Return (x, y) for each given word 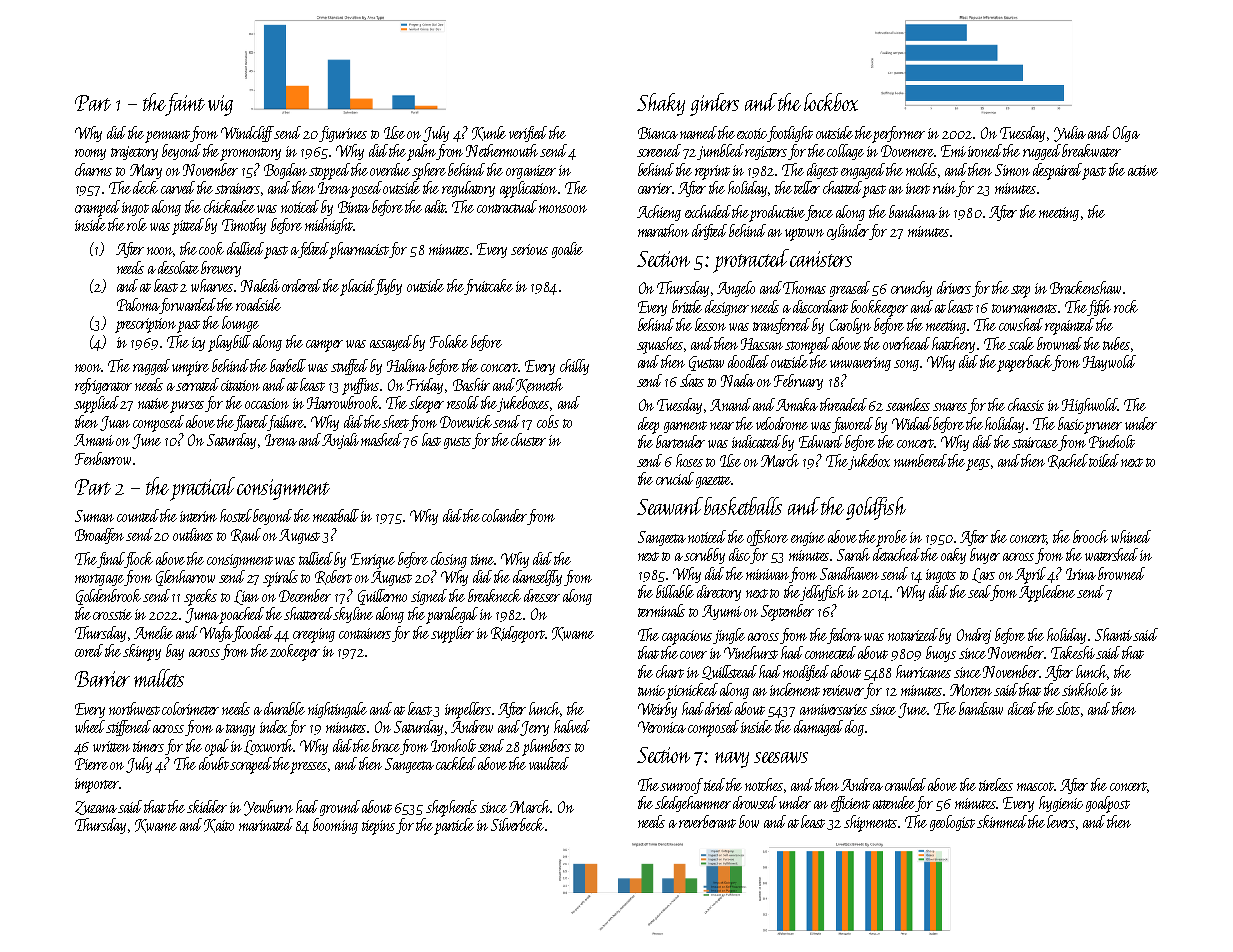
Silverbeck (517, 824)
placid (358, 287)
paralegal (452, 615)
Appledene (1047, 593)
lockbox (831, 102)
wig (220, 105)
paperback (1025, 363)
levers (1061, 821)
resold (463, 402)
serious (529, 249)
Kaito (219, 826)
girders (714, 104)
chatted (842, 187)
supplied (97, 404)
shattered (309, 613)
